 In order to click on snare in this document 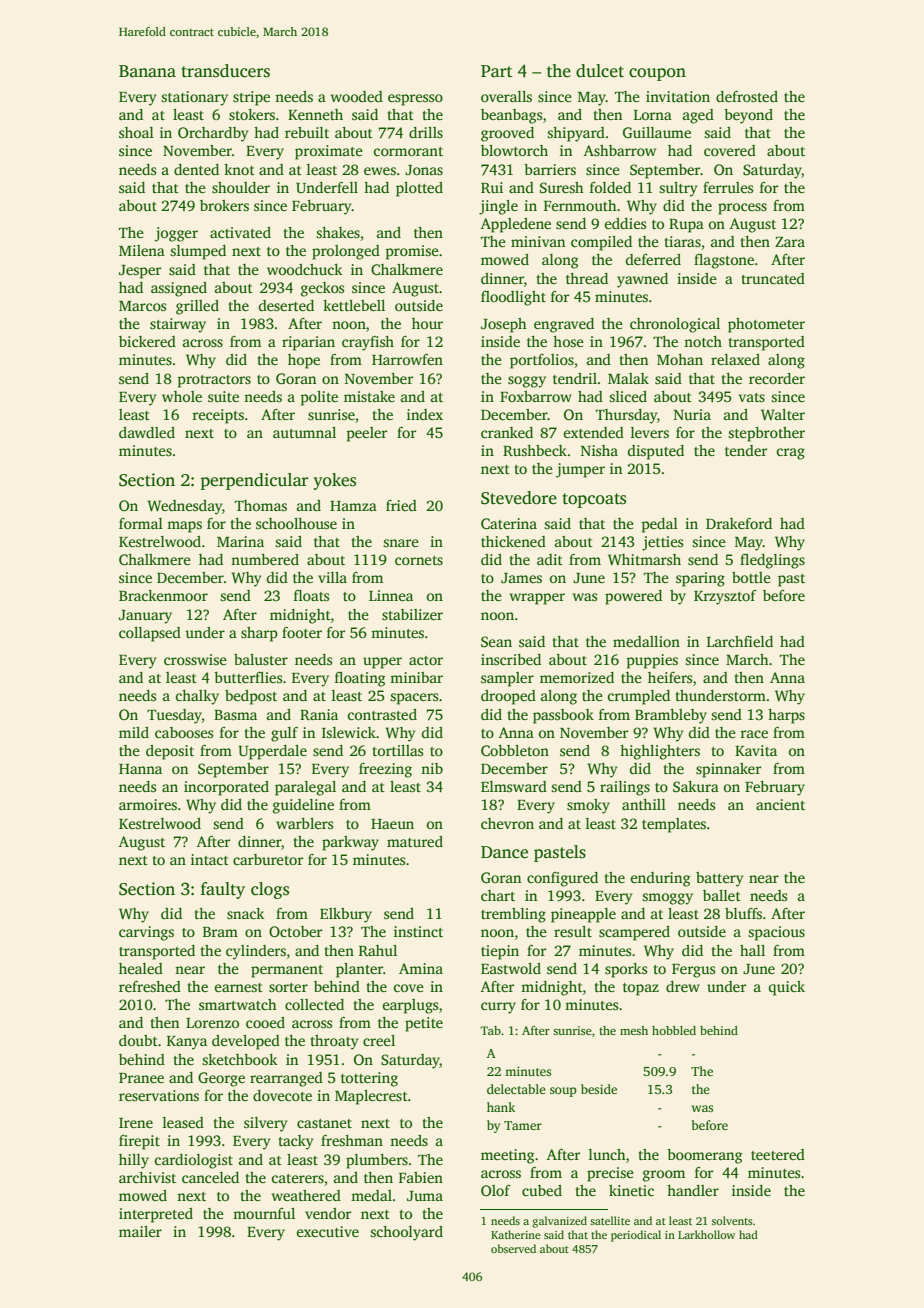, I will do `click(401, 543)`.
